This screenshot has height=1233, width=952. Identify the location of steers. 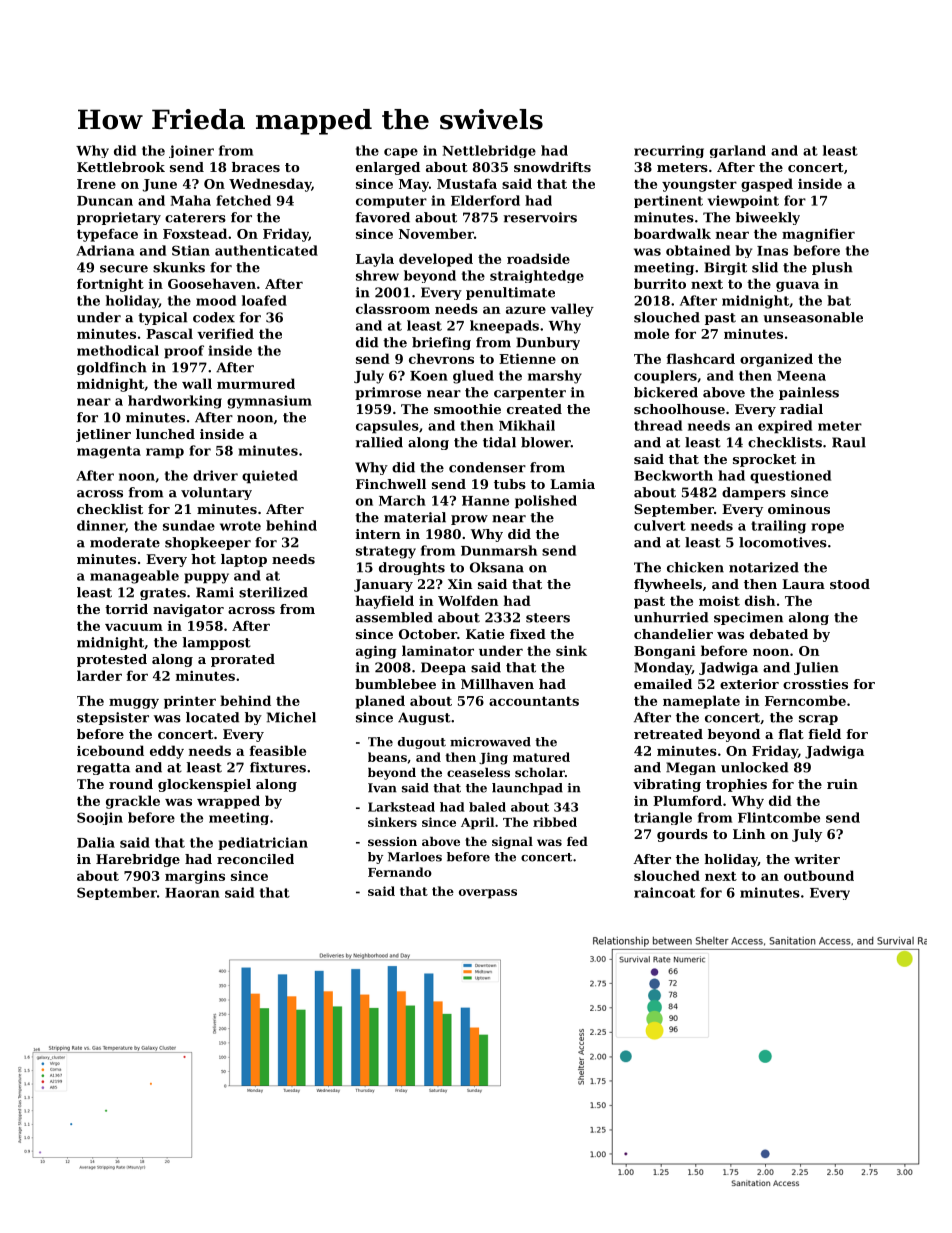
(548, 618).
